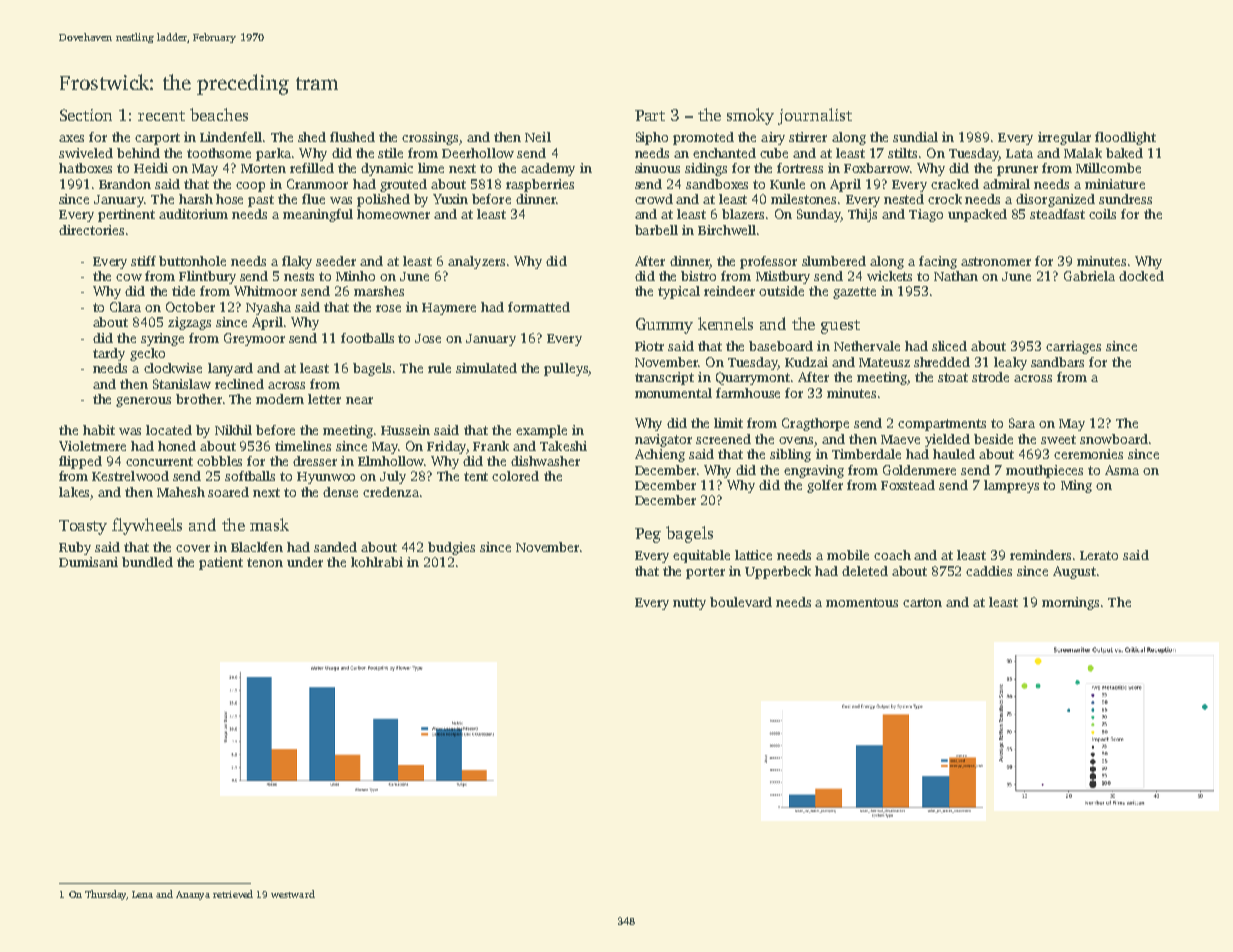  What do you see at coordinates (679, 292) in the screenshot?
I see `typical` at bounding box center [679, 292].
